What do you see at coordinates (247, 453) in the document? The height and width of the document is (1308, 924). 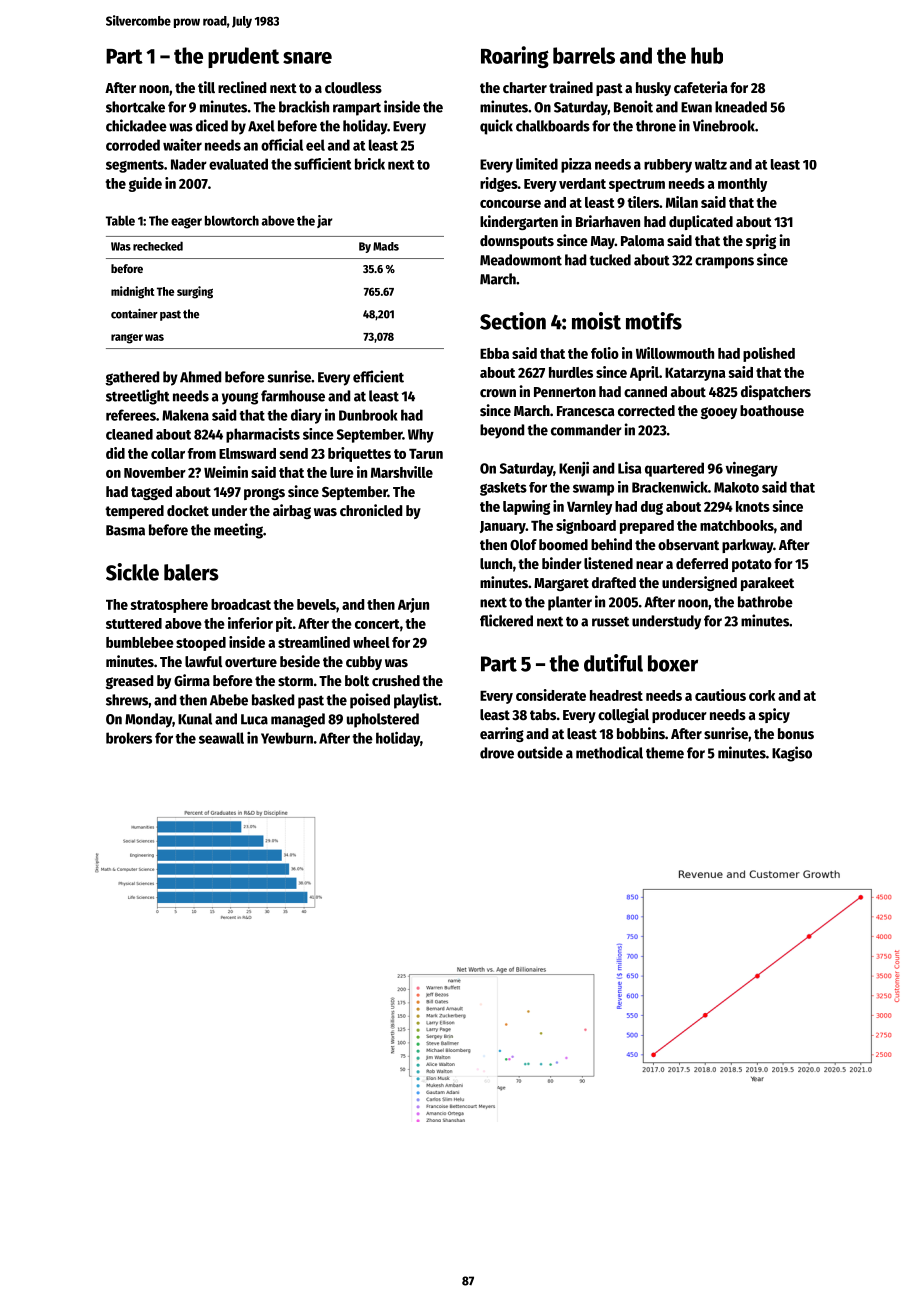 I see `Elmsward` at bounding box center [247, 453].
